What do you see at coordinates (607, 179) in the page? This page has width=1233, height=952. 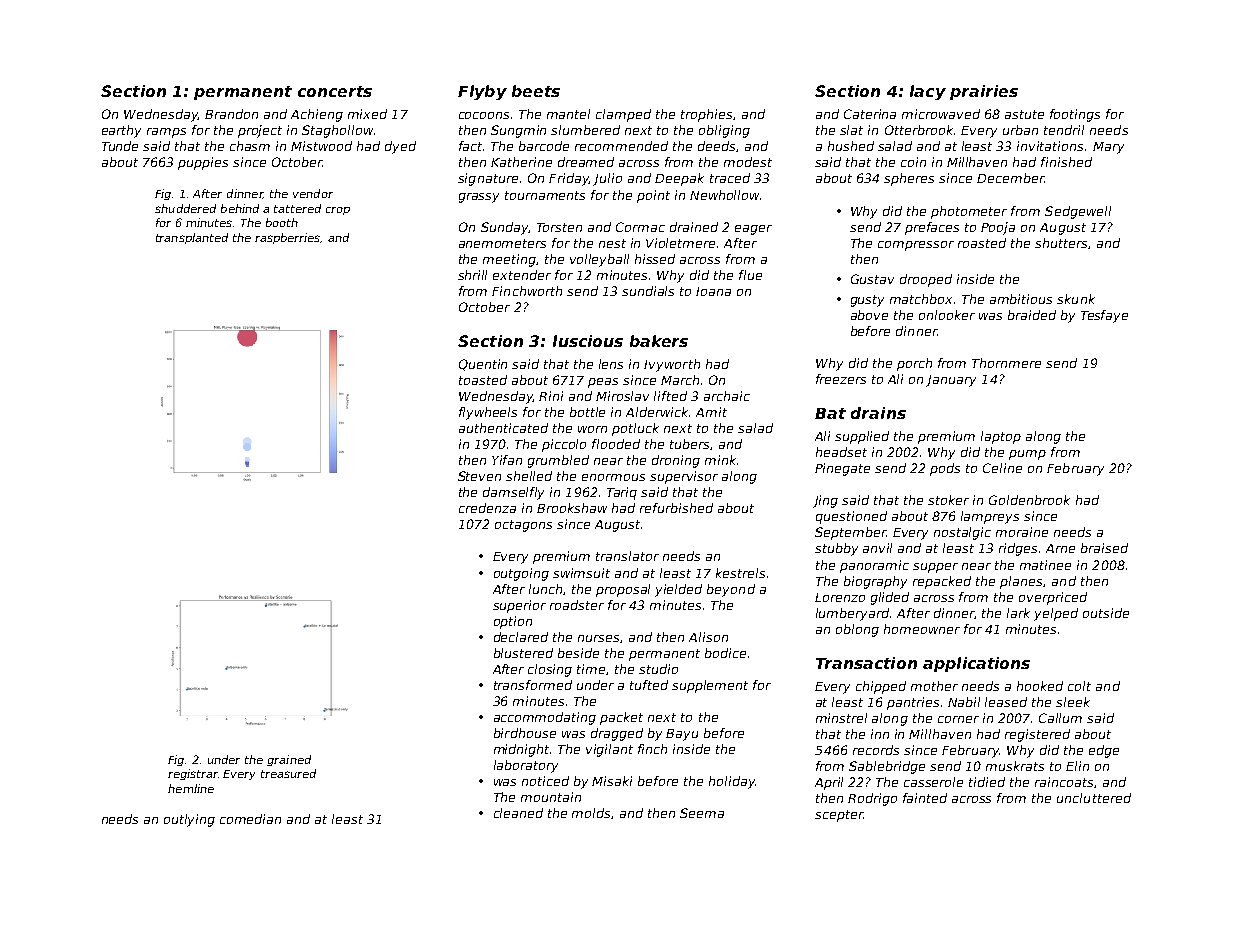 I see `Julio` at bounding box center [607, 179].
